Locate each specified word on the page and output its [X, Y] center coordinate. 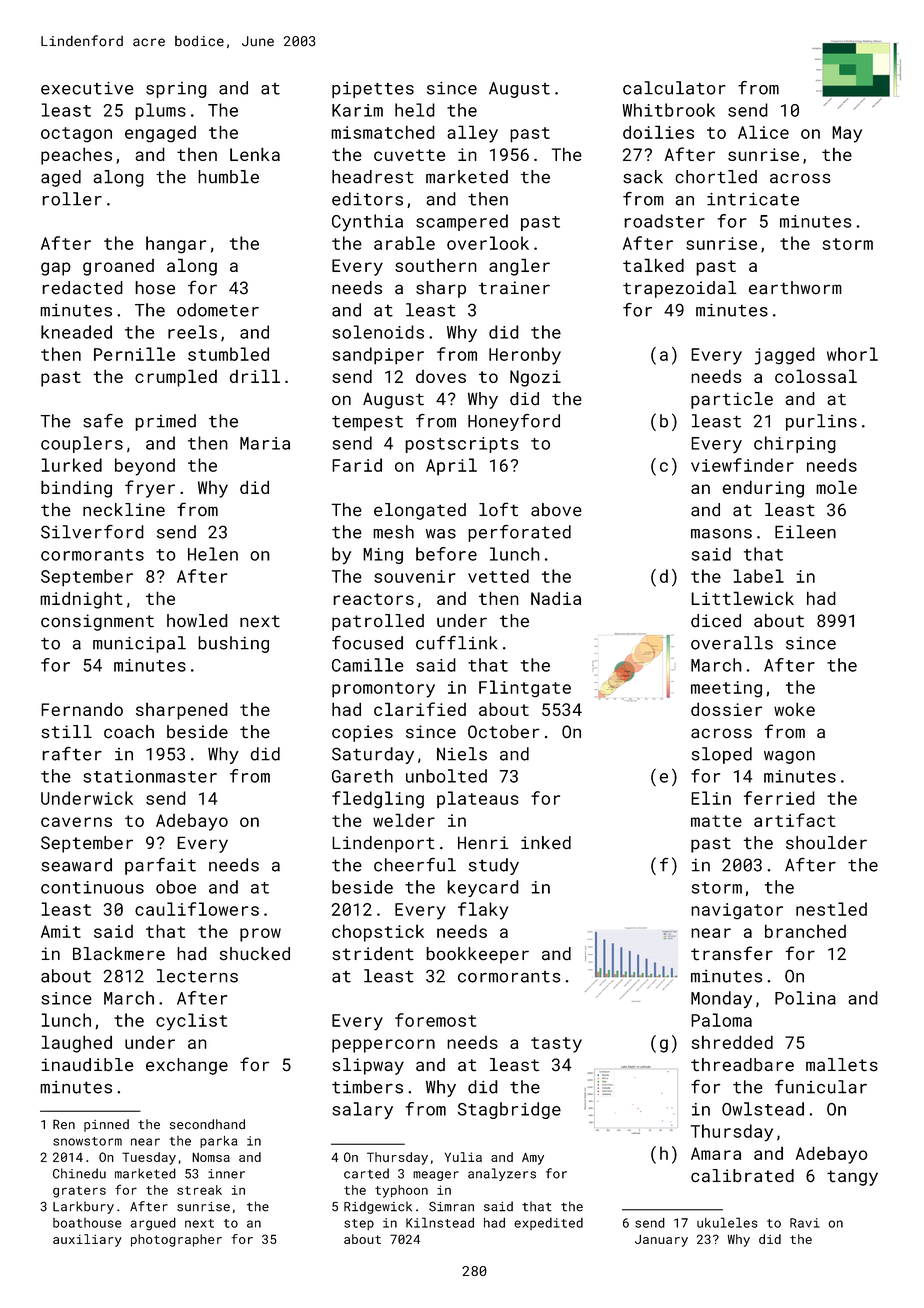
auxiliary [87, 1240]
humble [228, 177]
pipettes [373, 90]
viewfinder [742, 465]
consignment [97, 622]
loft [498, 509]
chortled [716, 177]
